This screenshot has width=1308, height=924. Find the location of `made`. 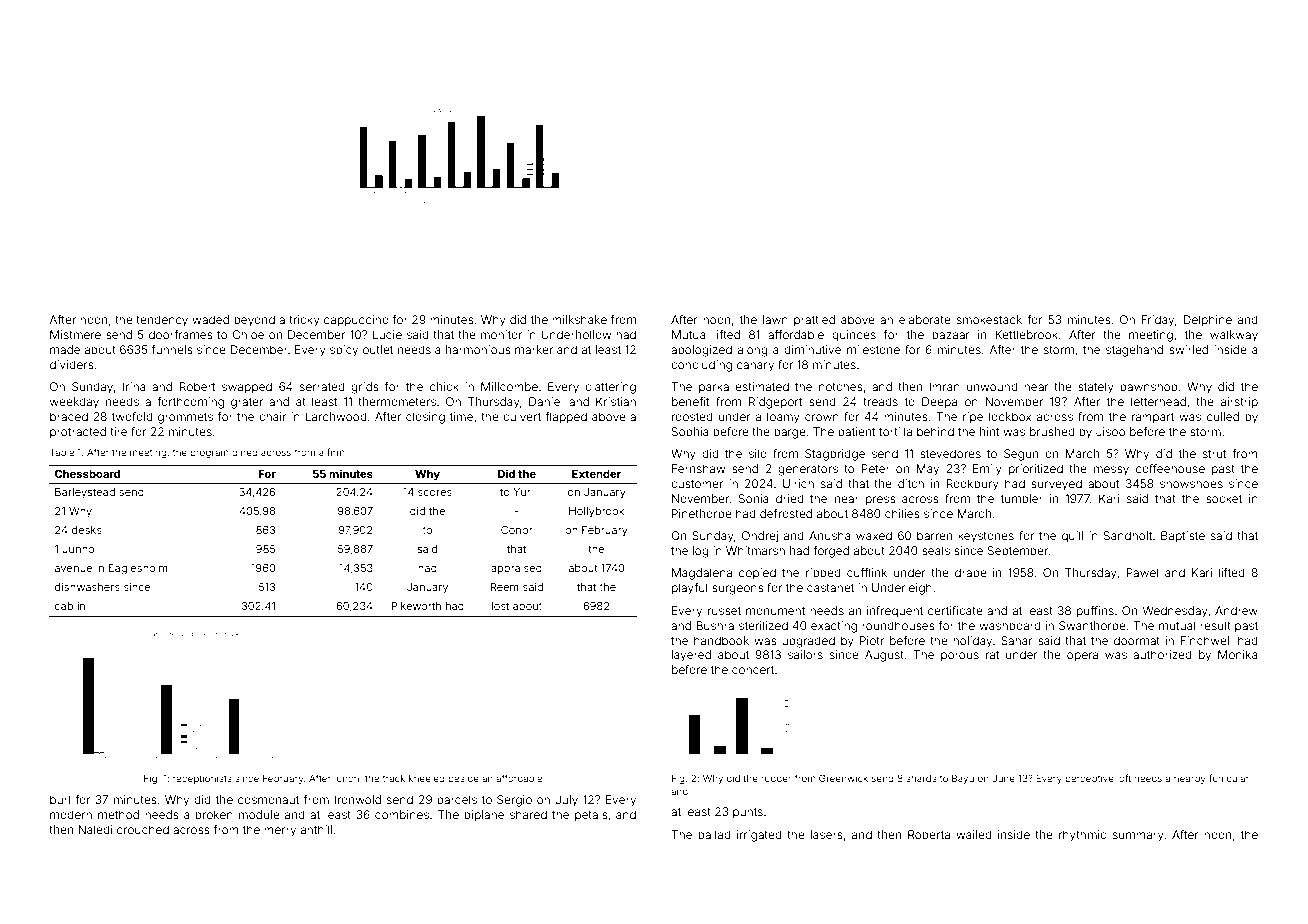

made is located at coordinates (65, 349).
